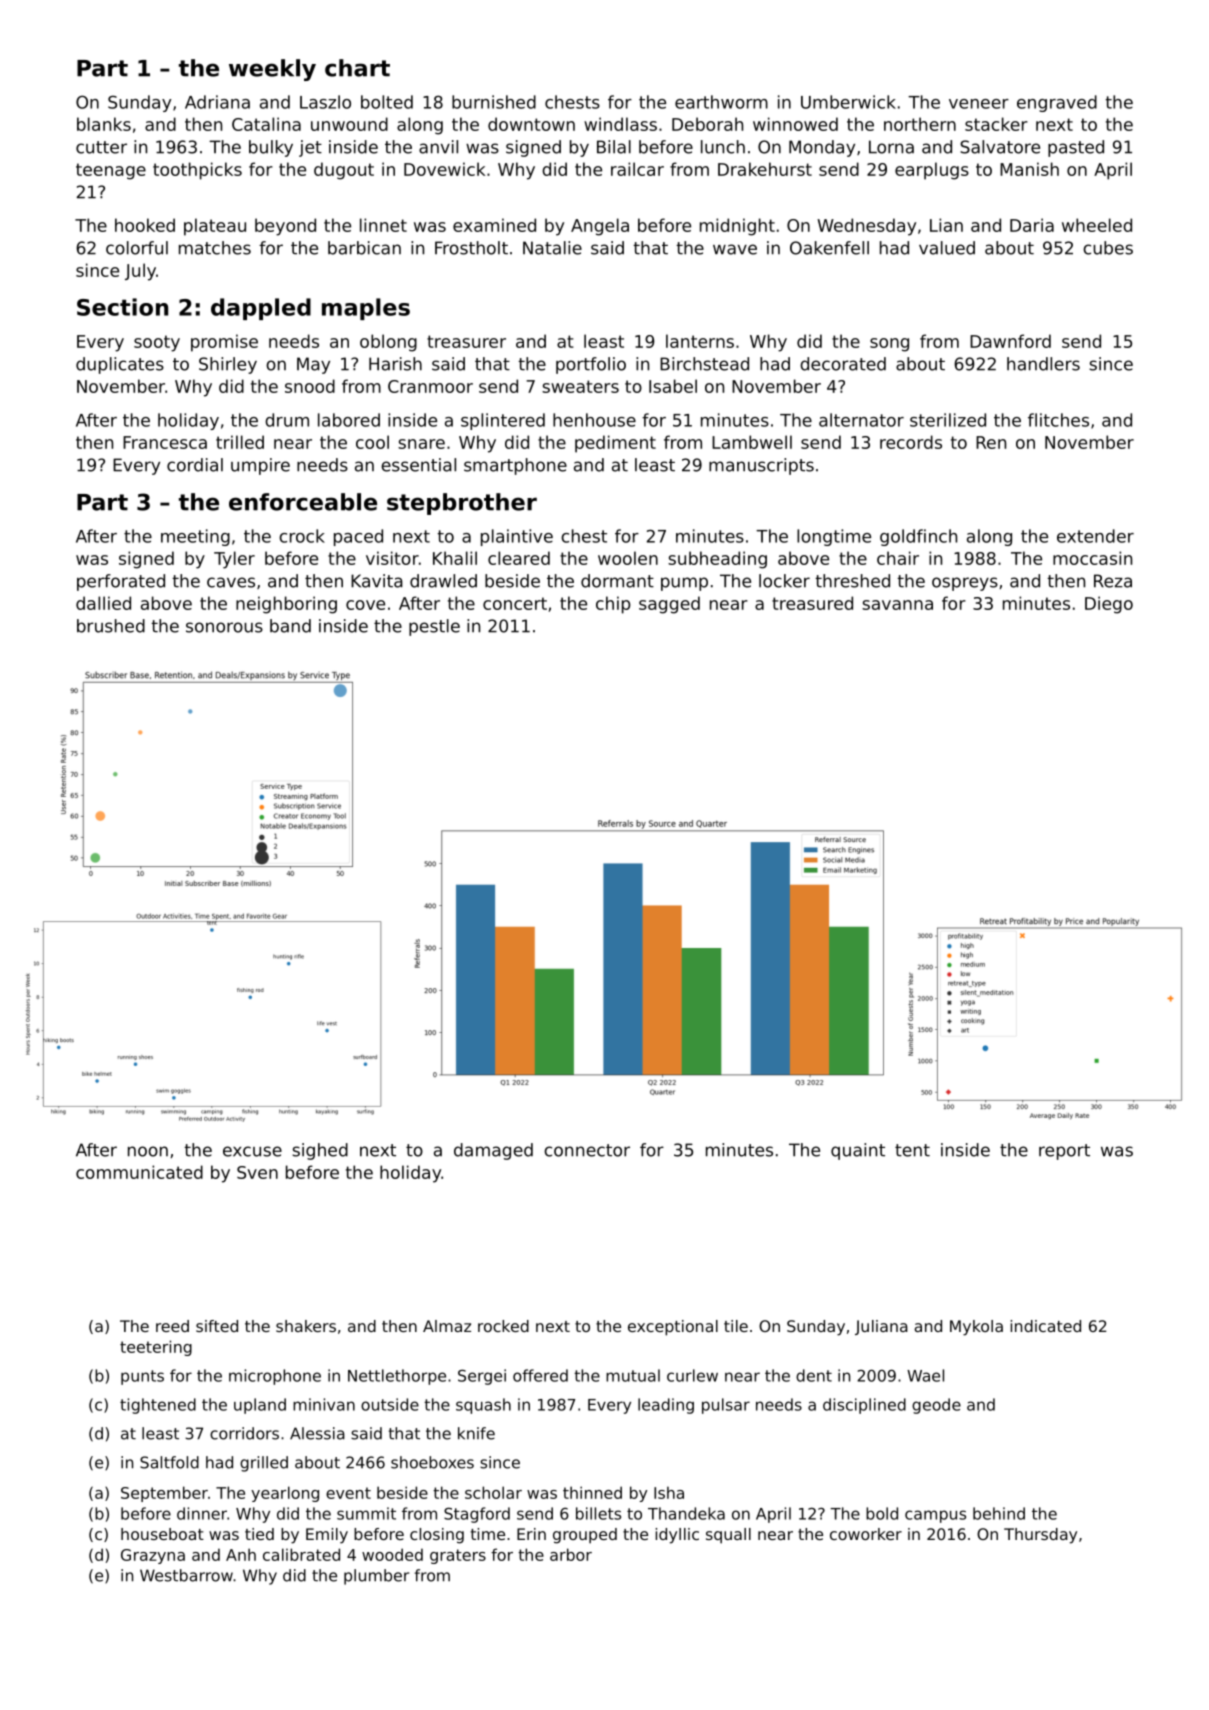 Image resolution: width=1209 pixels, height=1710 pixels. Describe the element at coordinates (231, 582) in the screenshot. I see `caves` at that location.
